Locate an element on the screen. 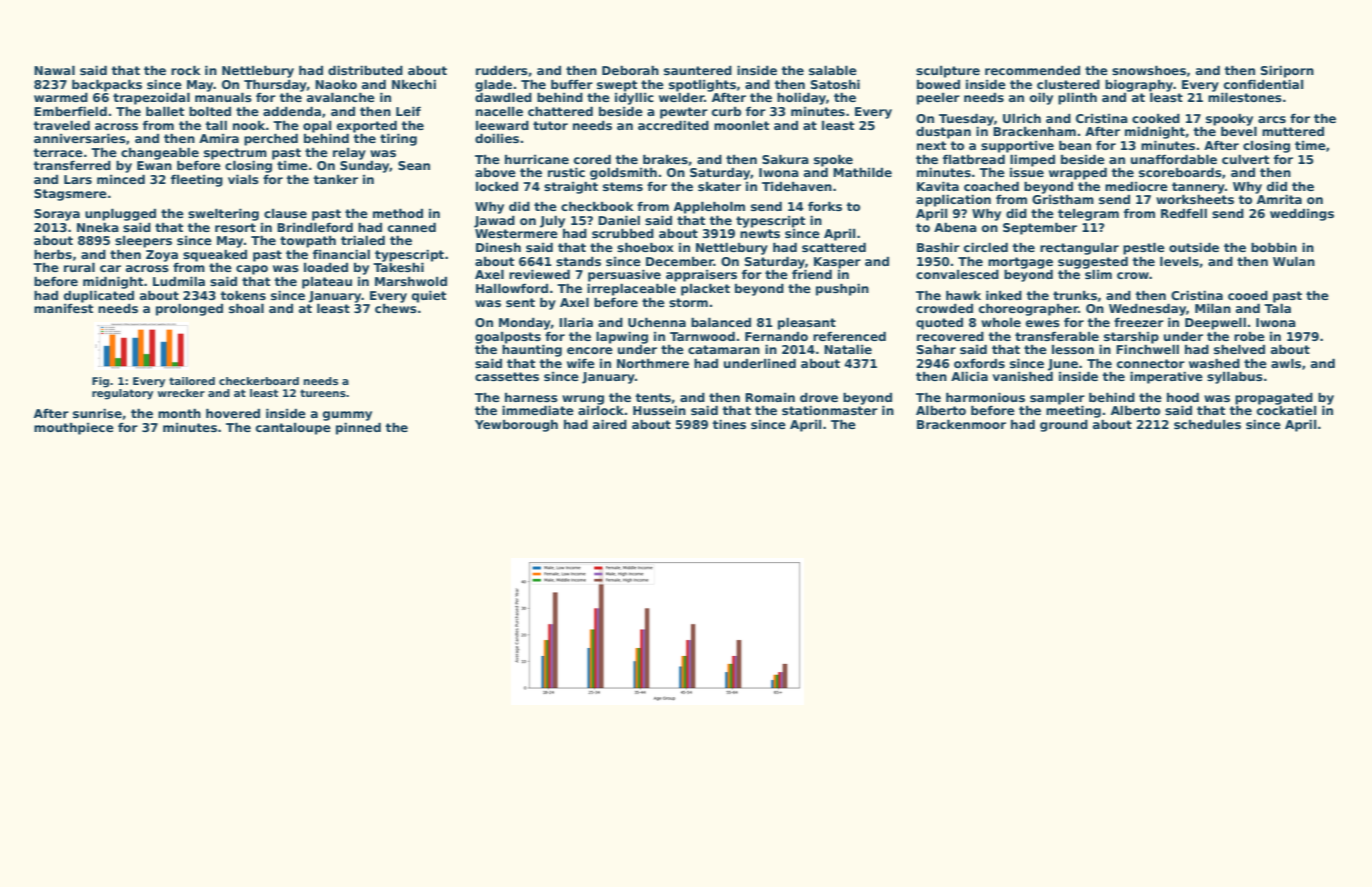 This screenshot has height=887, width=1372. snowshoes is located at coordinates (1149, 70).
